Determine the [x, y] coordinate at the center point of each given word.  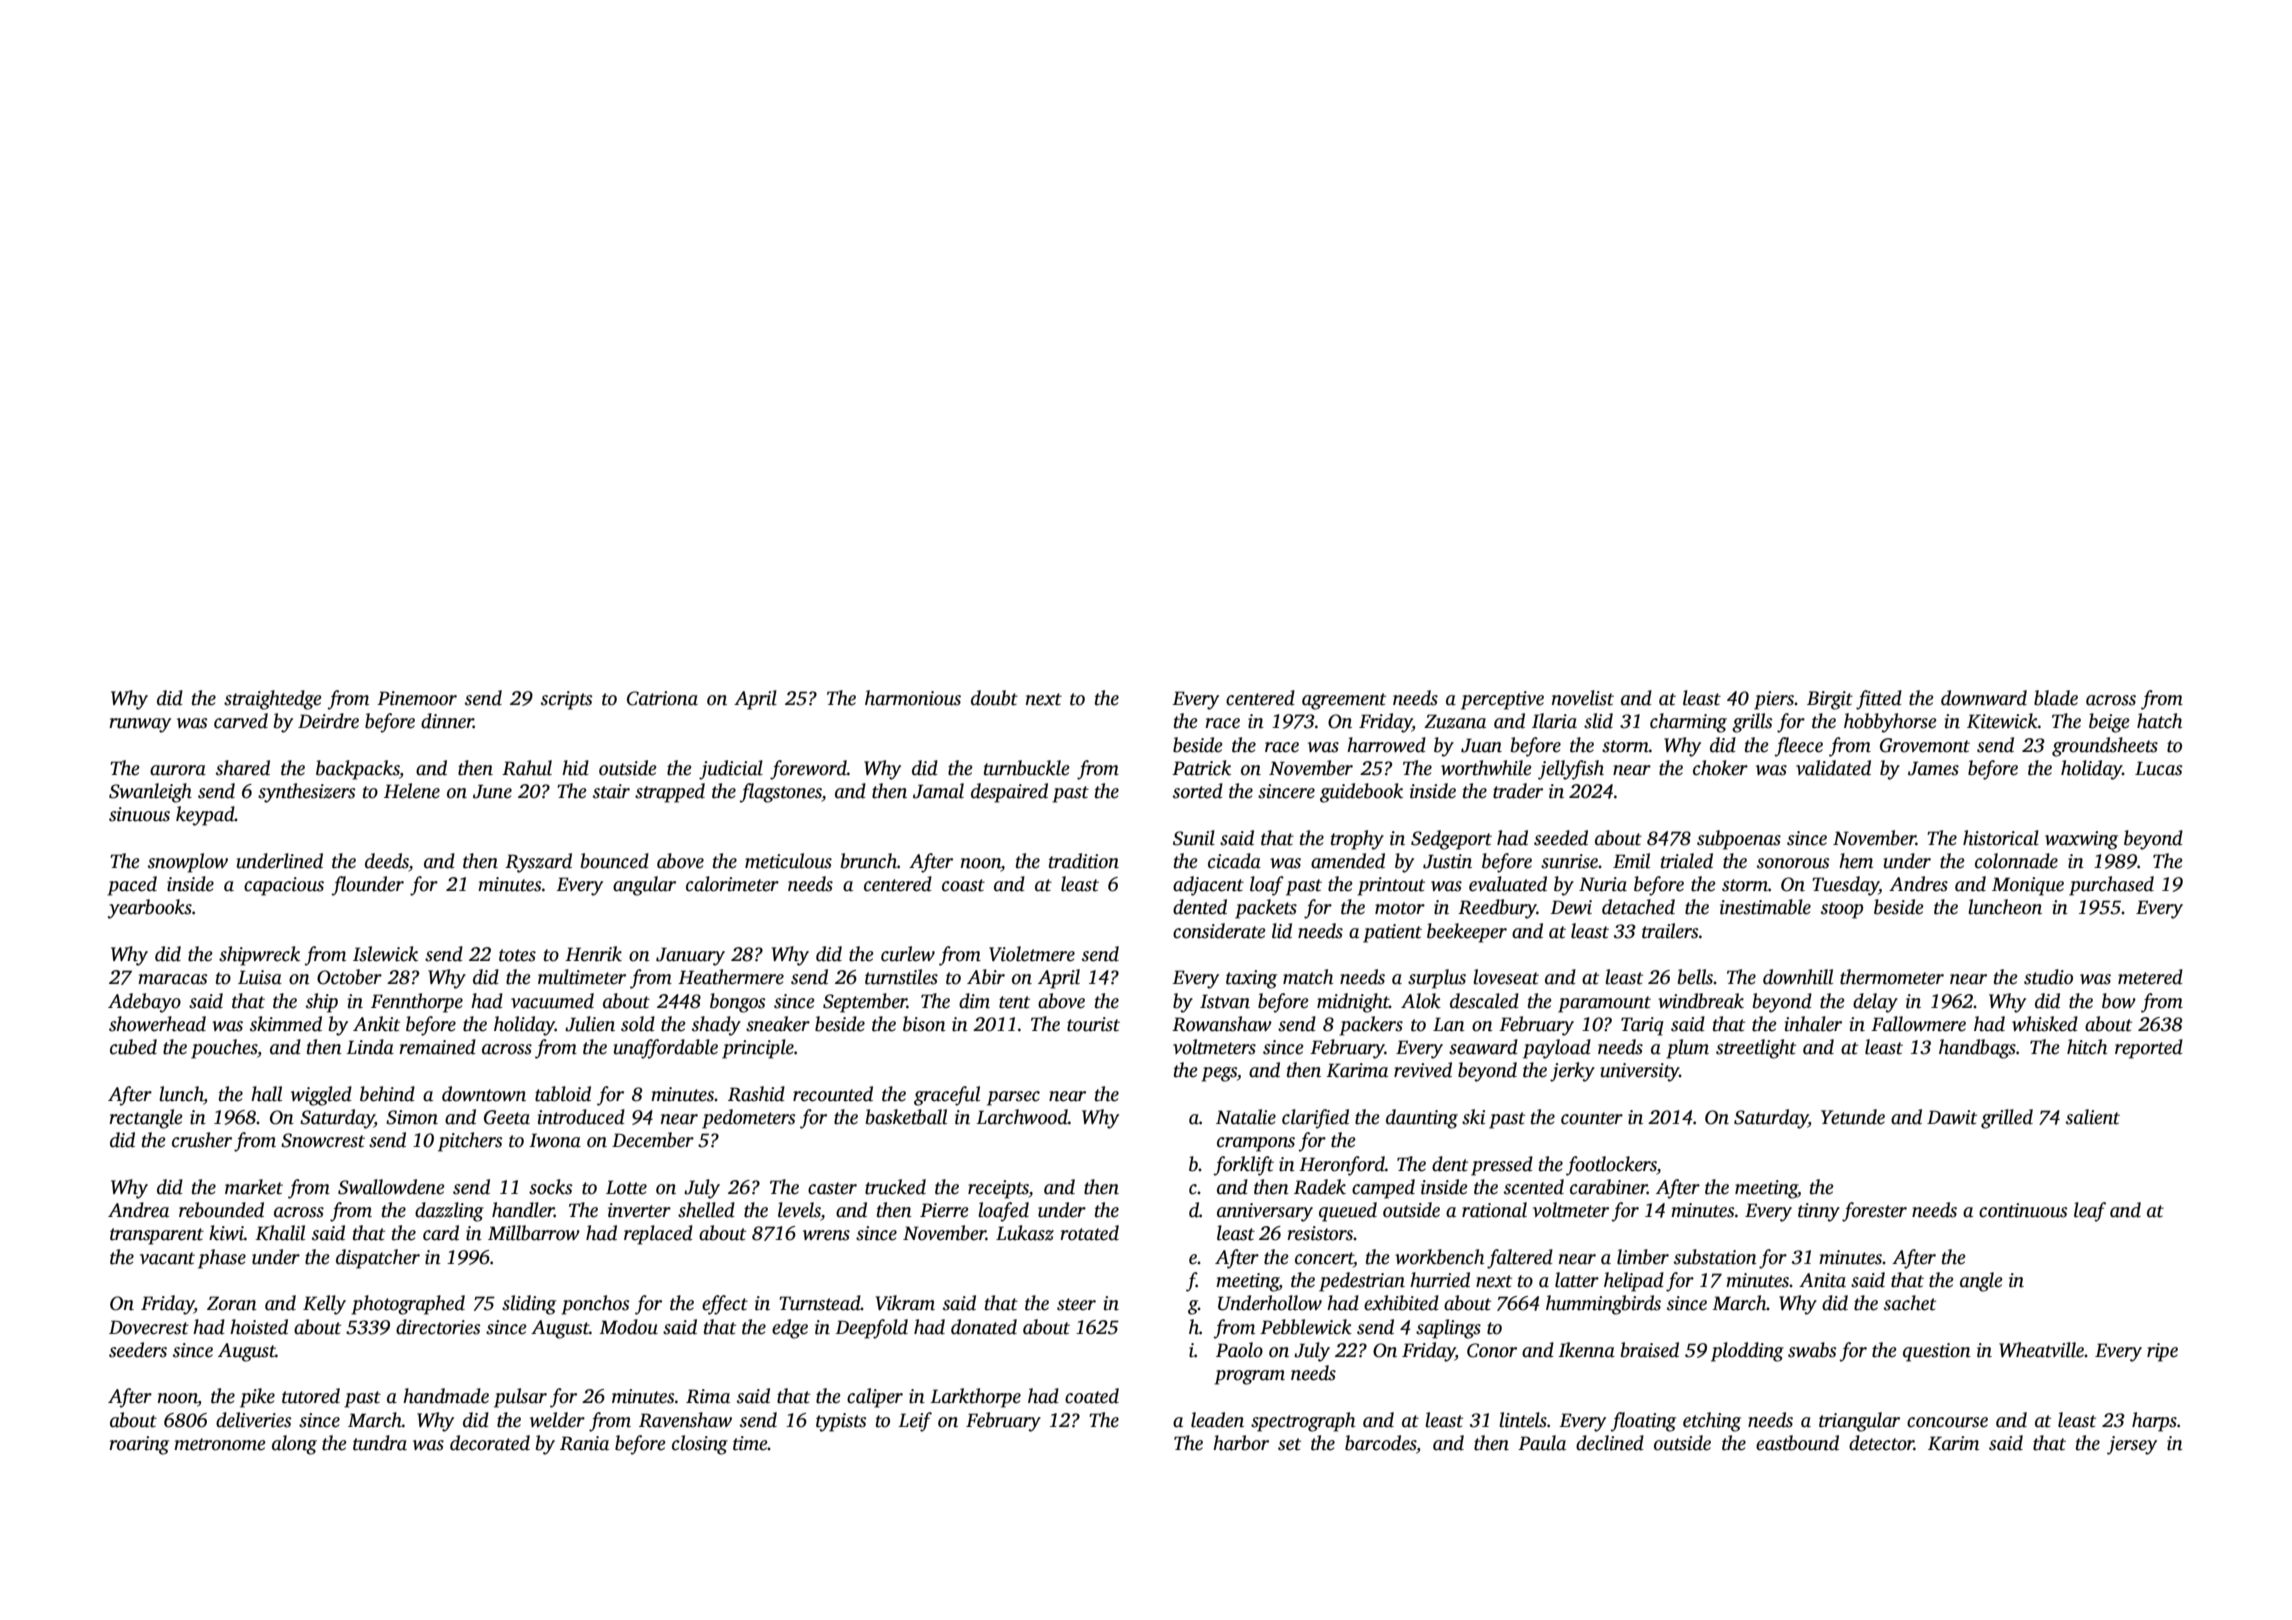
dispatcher [378, 1259]
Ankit [376, 1024]
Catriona [662, 698]
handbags [1977, 1049]
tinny [1819, 1212]
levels [799, 1210]
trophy [1357, 840]
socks [551, 1187]
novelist [1583, 698]
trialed [1687, 861]
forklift [1243, 1166]
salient [2093, 1117]
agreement [1344, 701]
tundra [380, 1443]
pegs [1219, 1074]
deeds [387, 861]
